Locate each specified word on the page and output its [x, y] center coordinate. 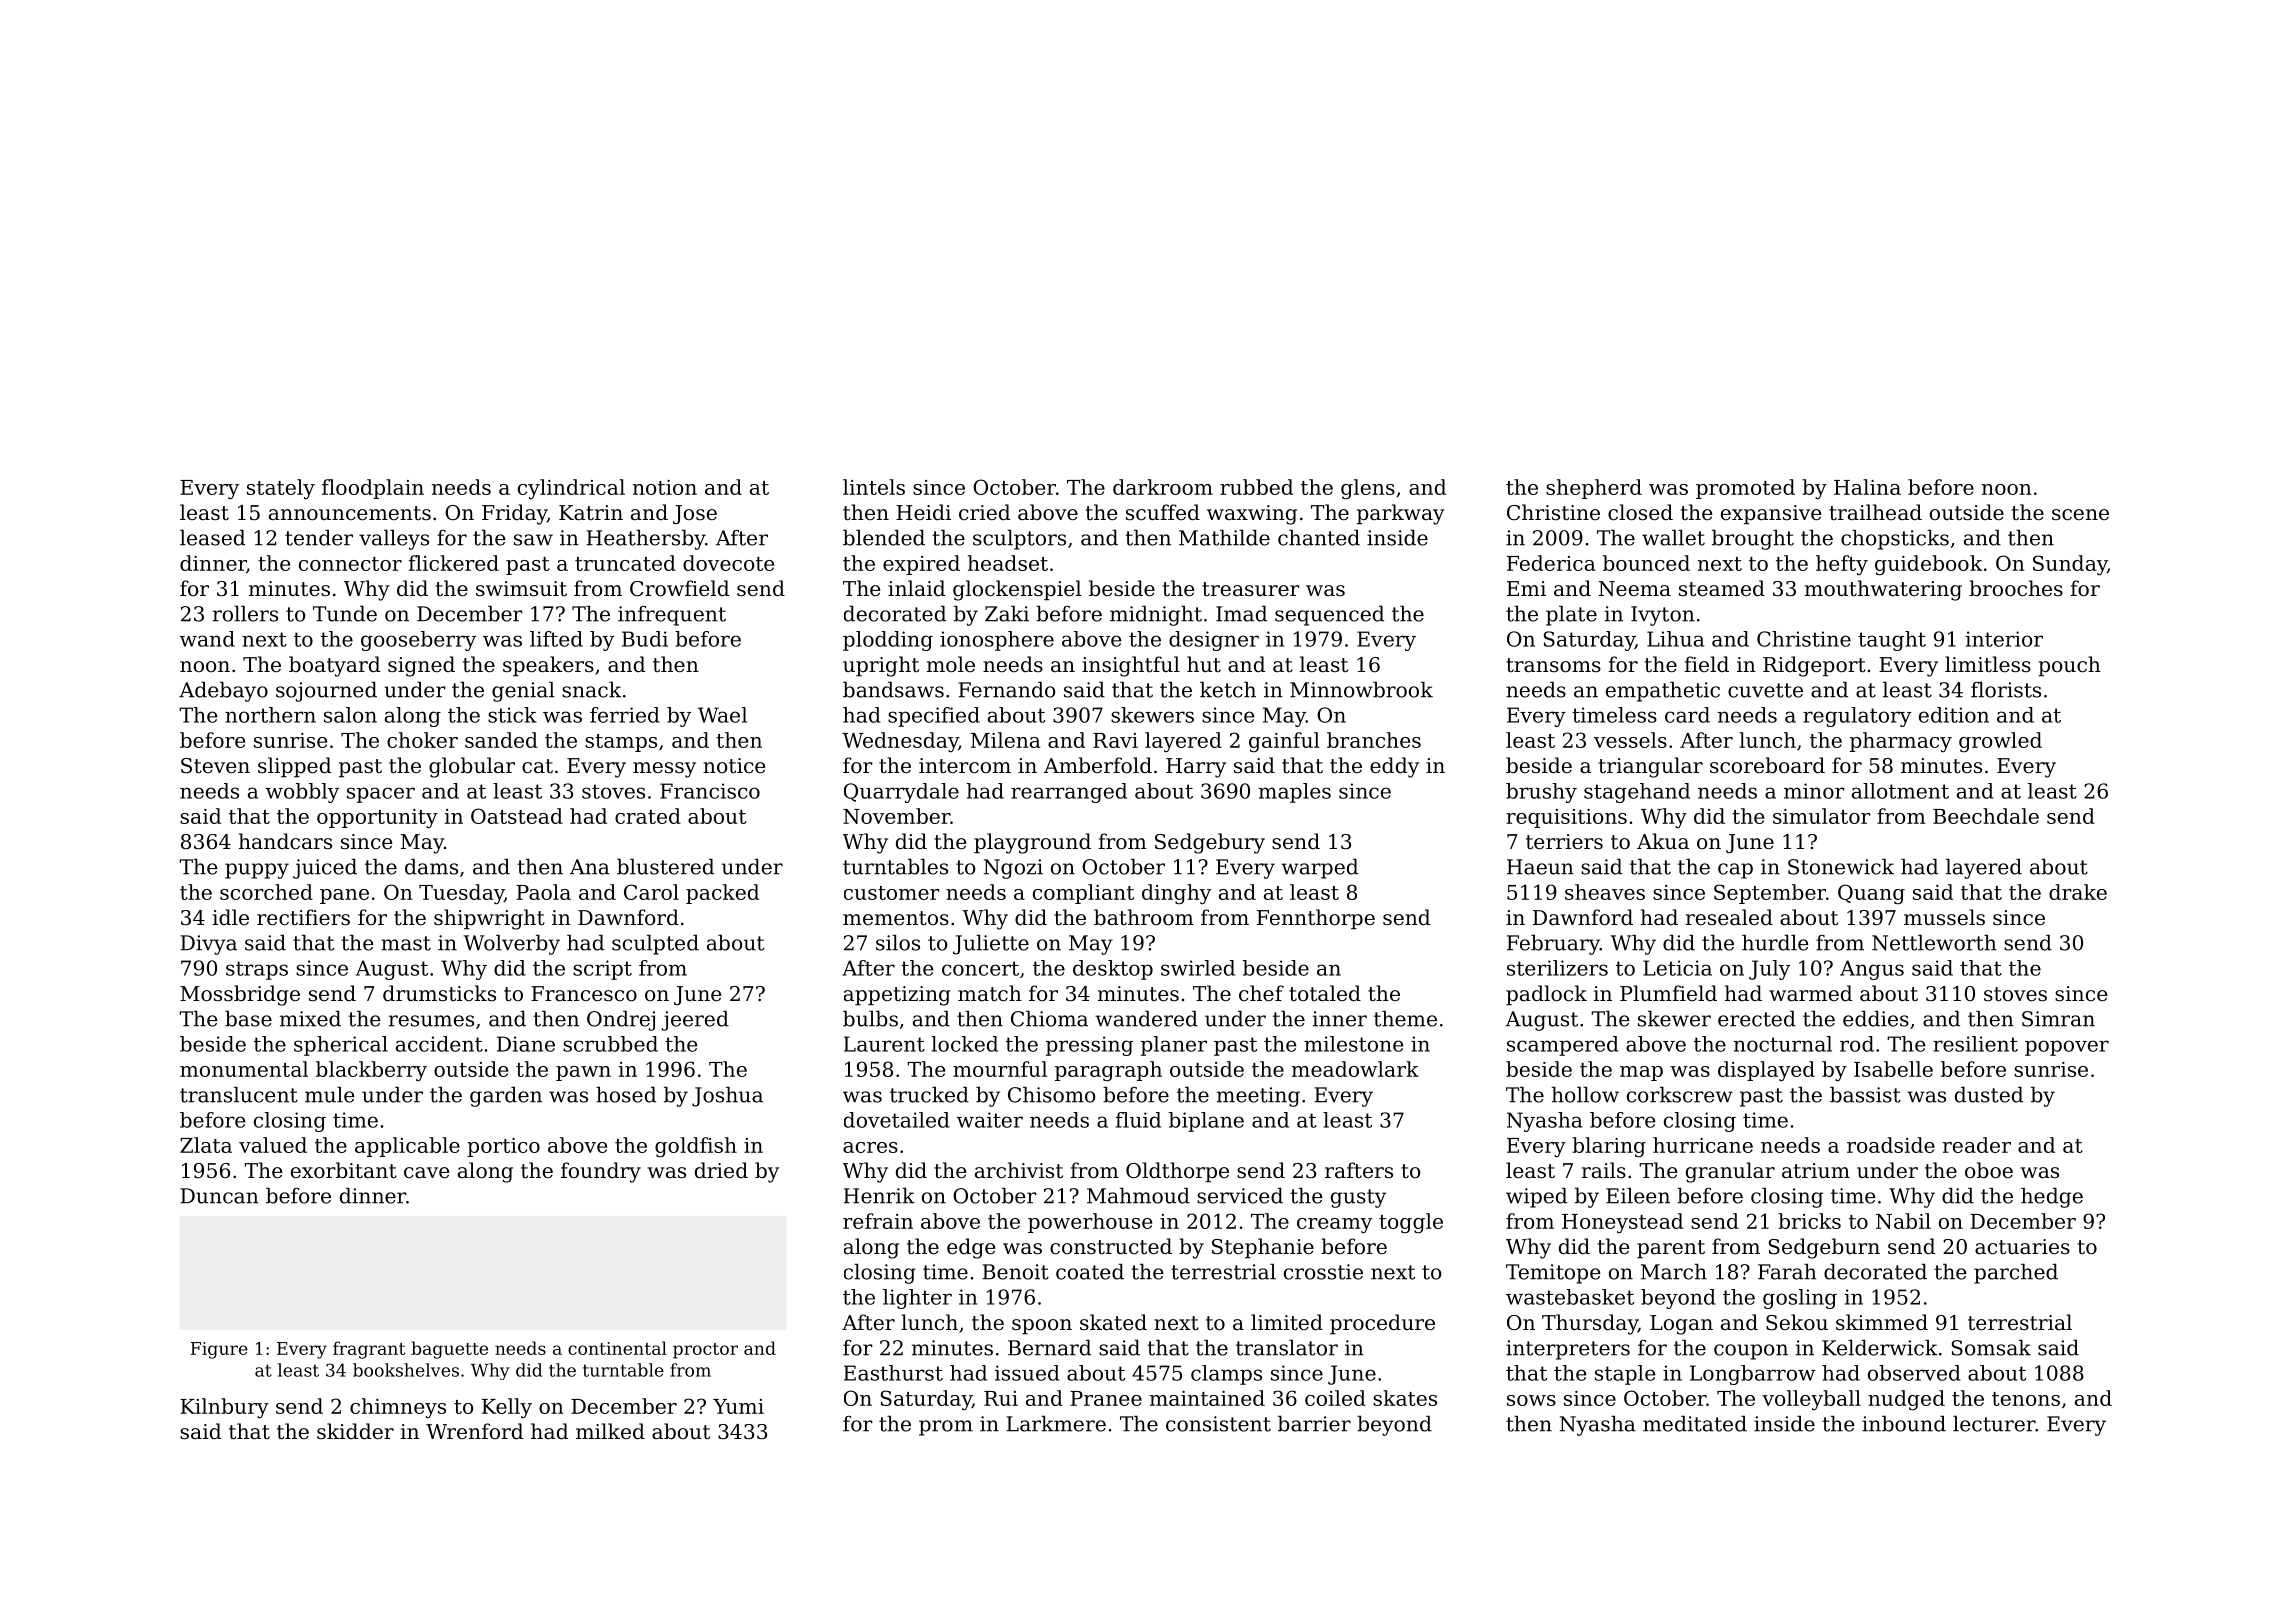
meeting [1258, 1097]
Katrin [591, 513]
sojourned [326, 691]
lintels [874, 487]
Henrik [879, 1195]
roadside [1891, 1145]
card [1687, 715]
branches [1374, 740]
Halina [1867, 487]
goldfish [696, 1147]
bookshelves [406, 1370]
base [248, 1018]
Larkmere [1056, 1423]
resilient [1975, 1044]
